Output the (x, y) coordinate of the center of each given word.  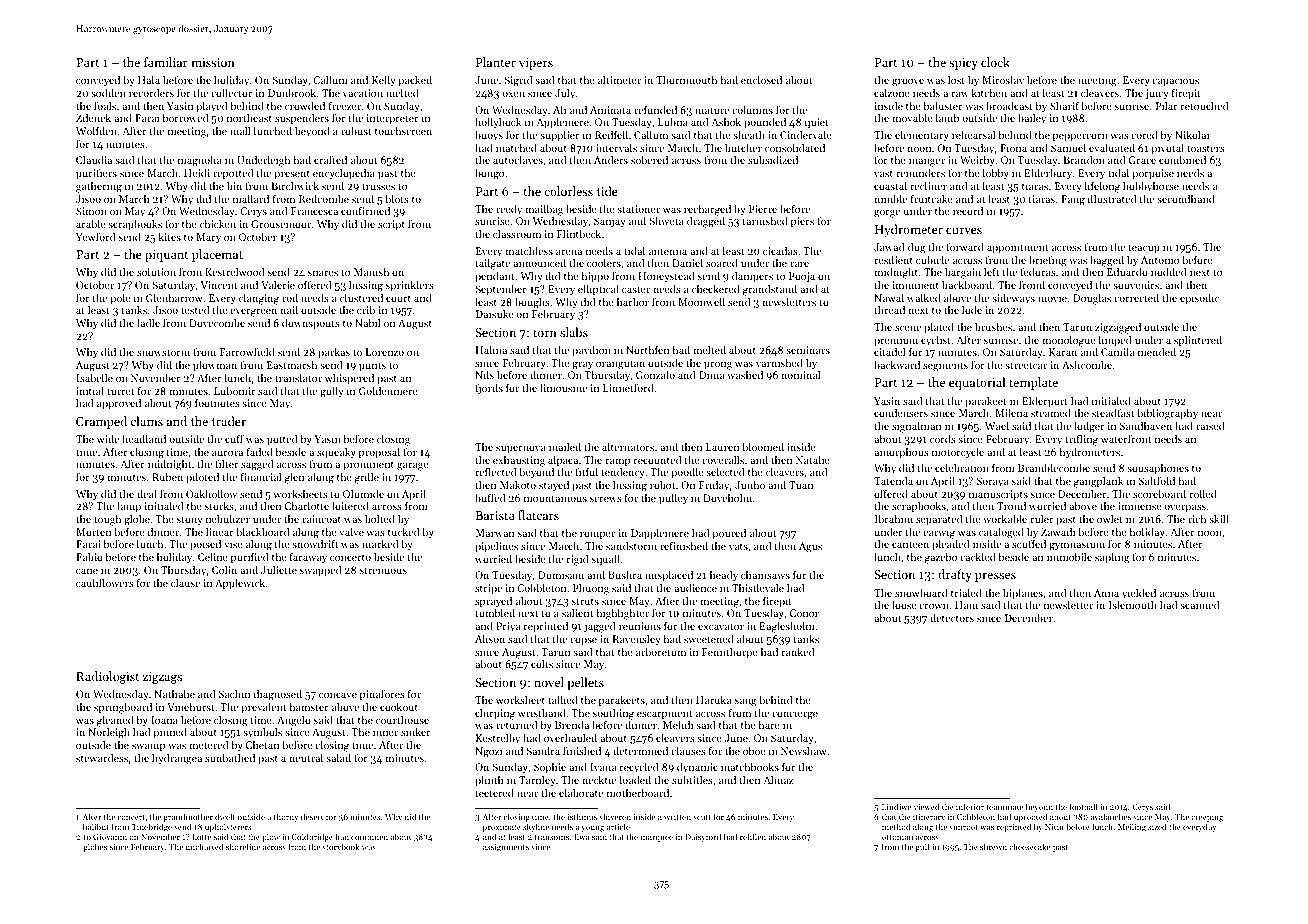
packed (415, 81)
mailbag (544, 210)
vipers (536, 64)
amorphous (901, 453)
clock (995, 62)
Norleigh (109, 733)
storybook (340, 847)
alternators (628, 447)
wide (108, 439)
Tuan (801, 485)
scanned (1199, 605)
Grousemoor (281, 224)
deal (147, 494)
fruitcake (932, 198)
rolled (1203, 494)
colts (542, 664)
